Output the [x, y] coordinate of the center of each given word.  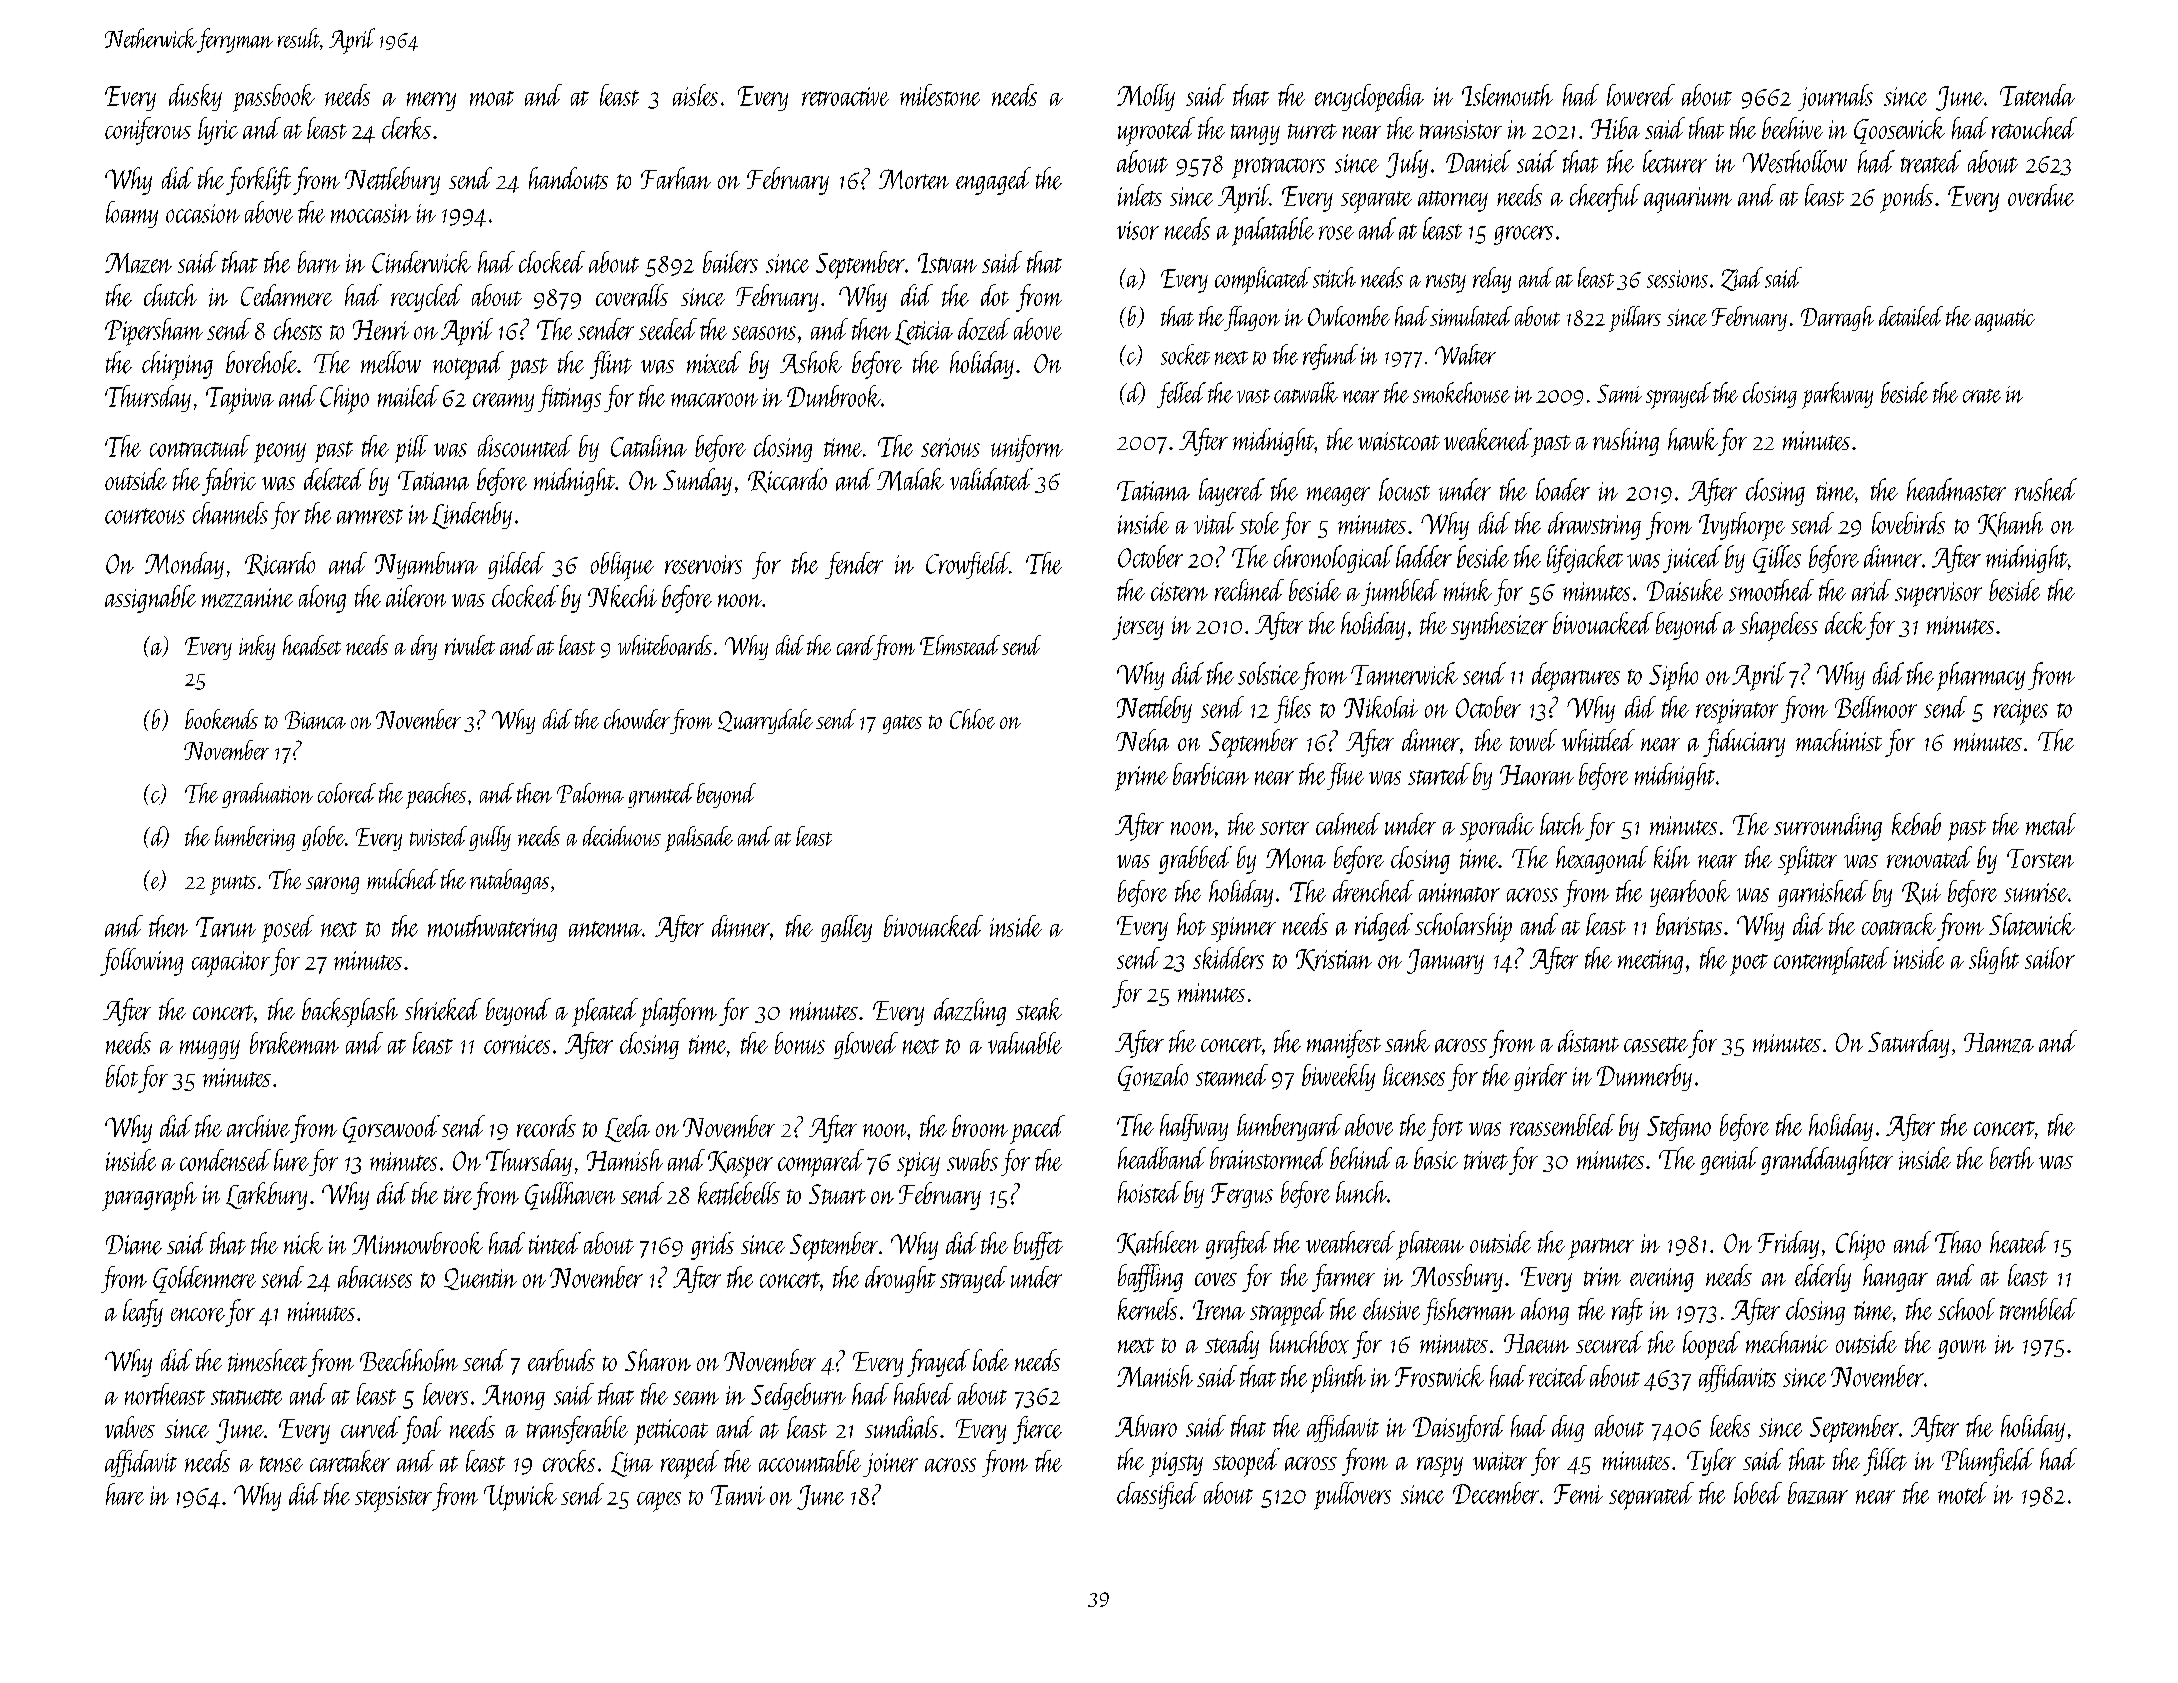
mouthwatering [492, 928]
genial [1729, 1161]
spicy [918, 1164]
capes [659, 1502]
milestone [940, 95]
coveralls [632, 295]
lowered [1641, 95]
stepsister [393, 1499]
